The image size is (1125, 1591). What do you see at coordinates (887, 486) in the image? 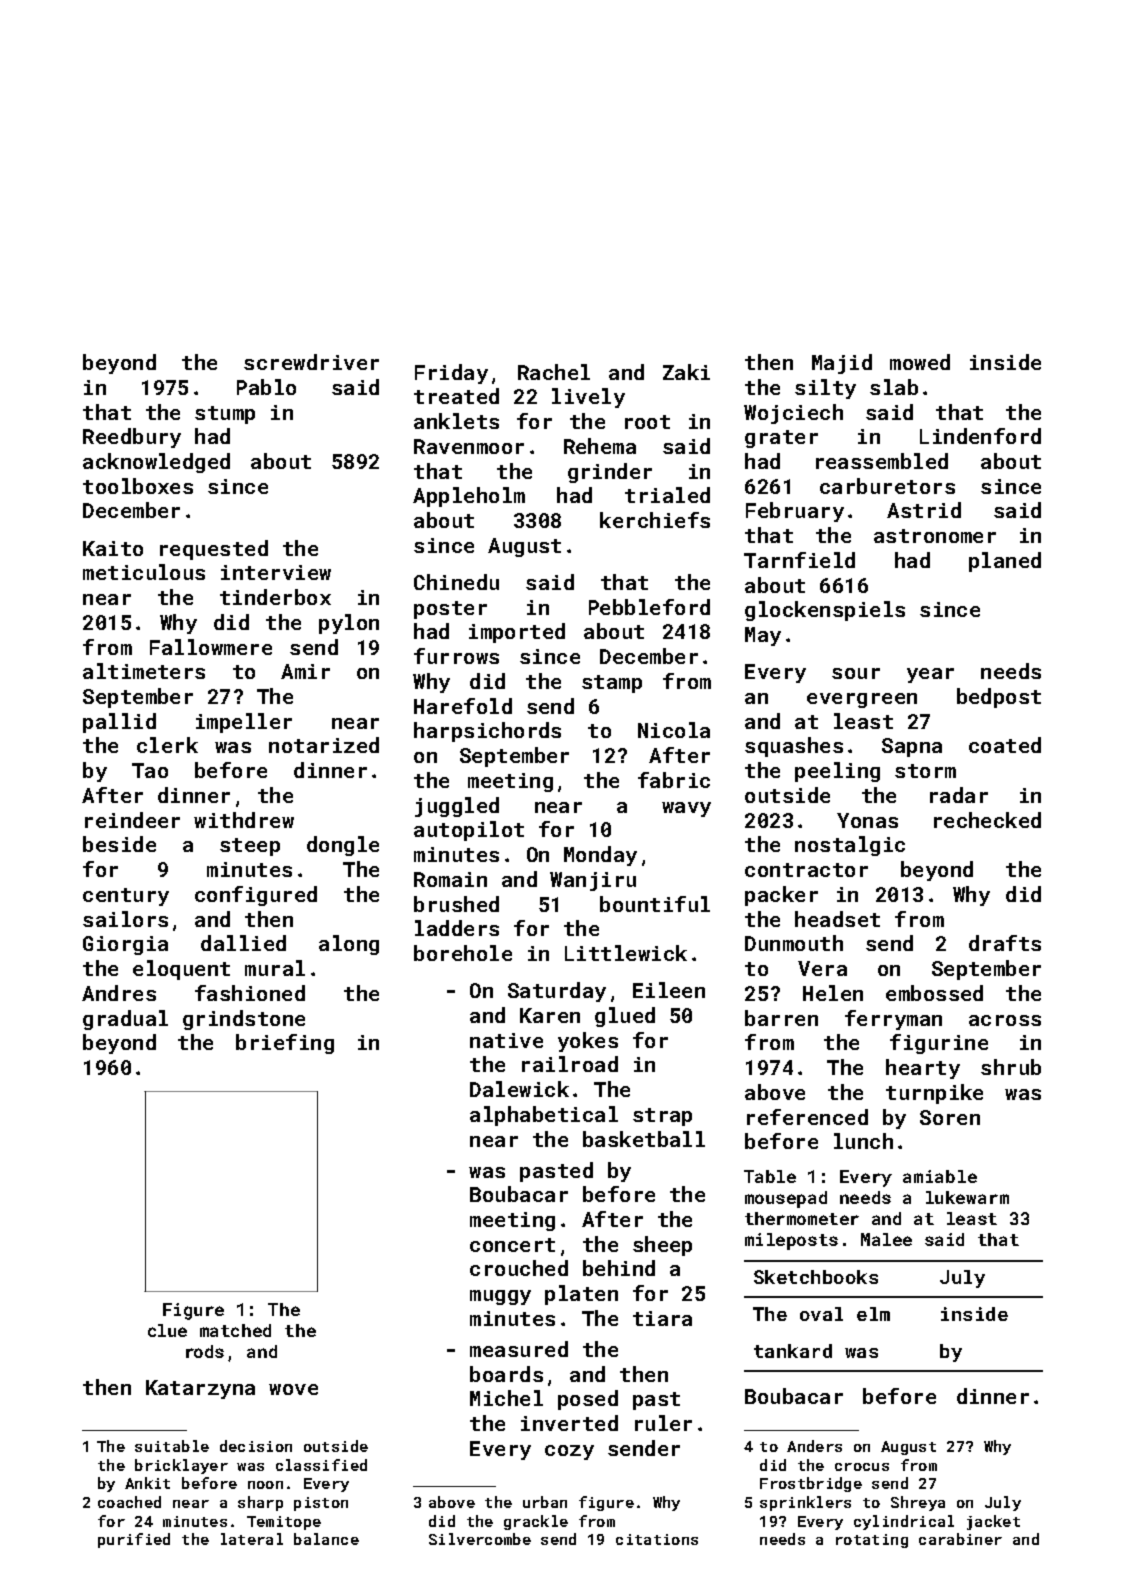
I see `carburetors` at bounding box center [887, 486].
